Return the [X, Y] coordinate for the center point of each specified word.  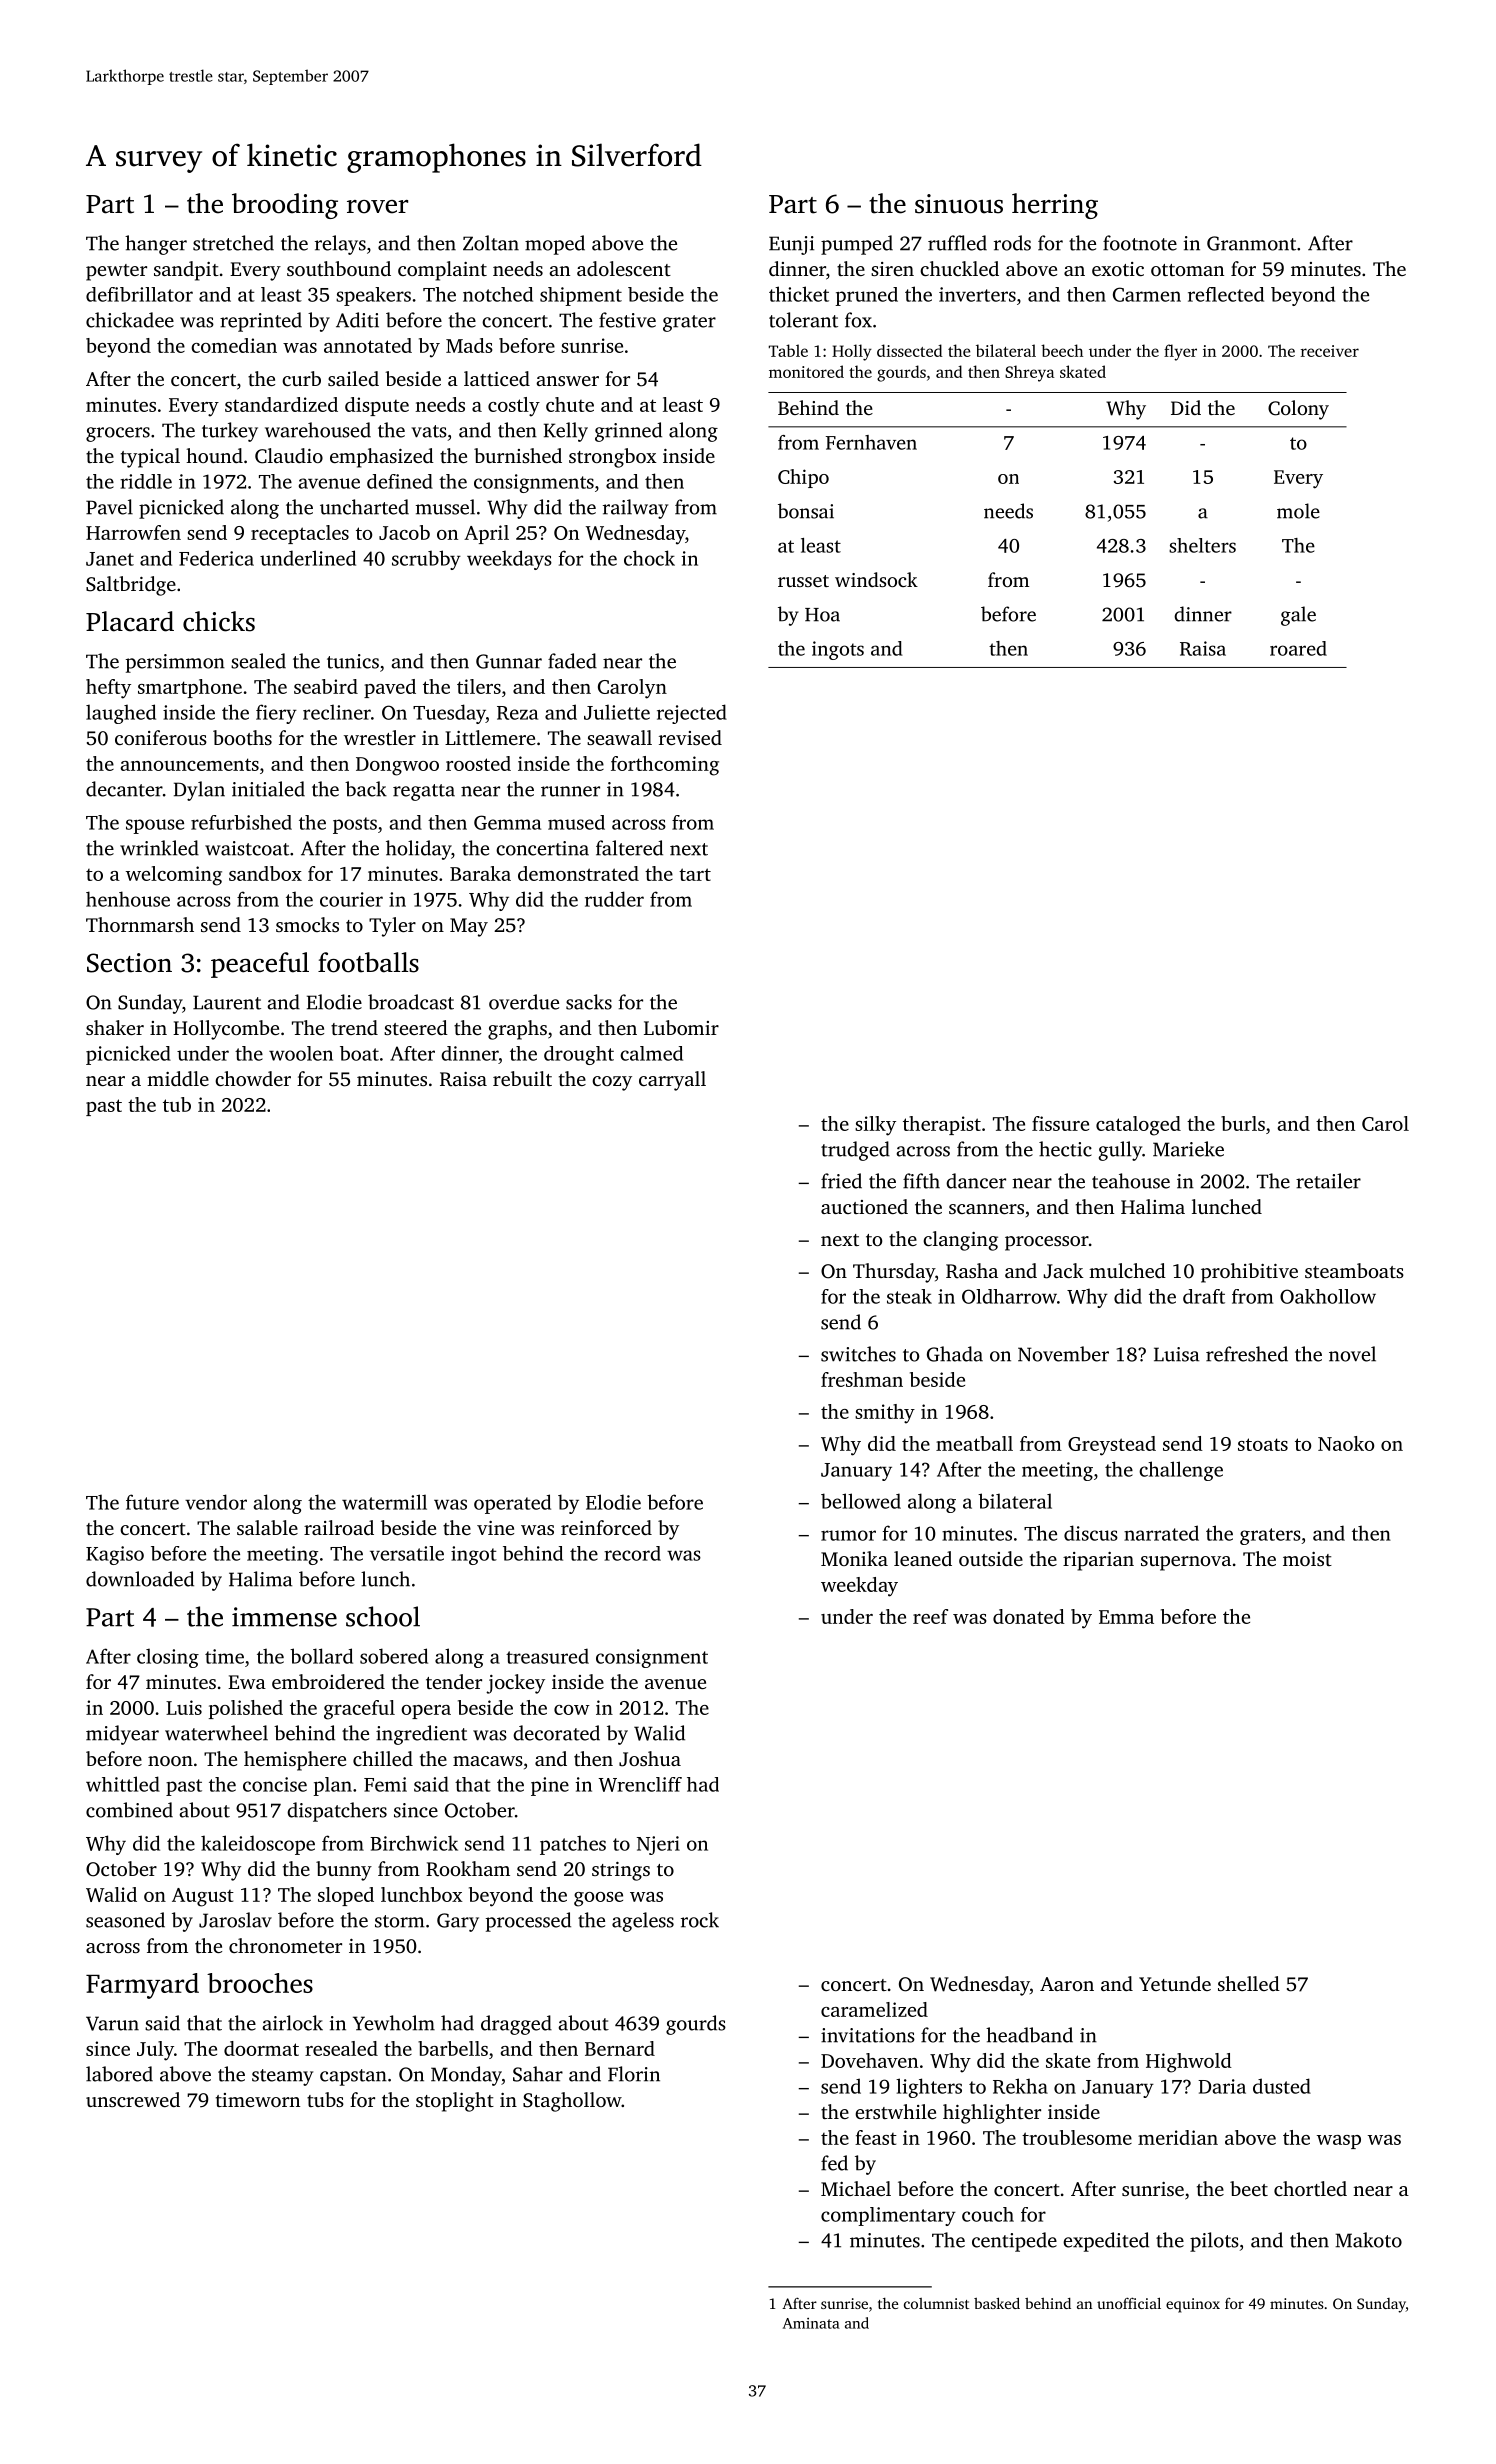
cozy [612, 1083]
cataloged [1138, 1126]
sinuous [959, 204]
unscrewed [133, 2099]
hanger [156, 245]
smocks [307, 924]
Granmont [1251, 243]
